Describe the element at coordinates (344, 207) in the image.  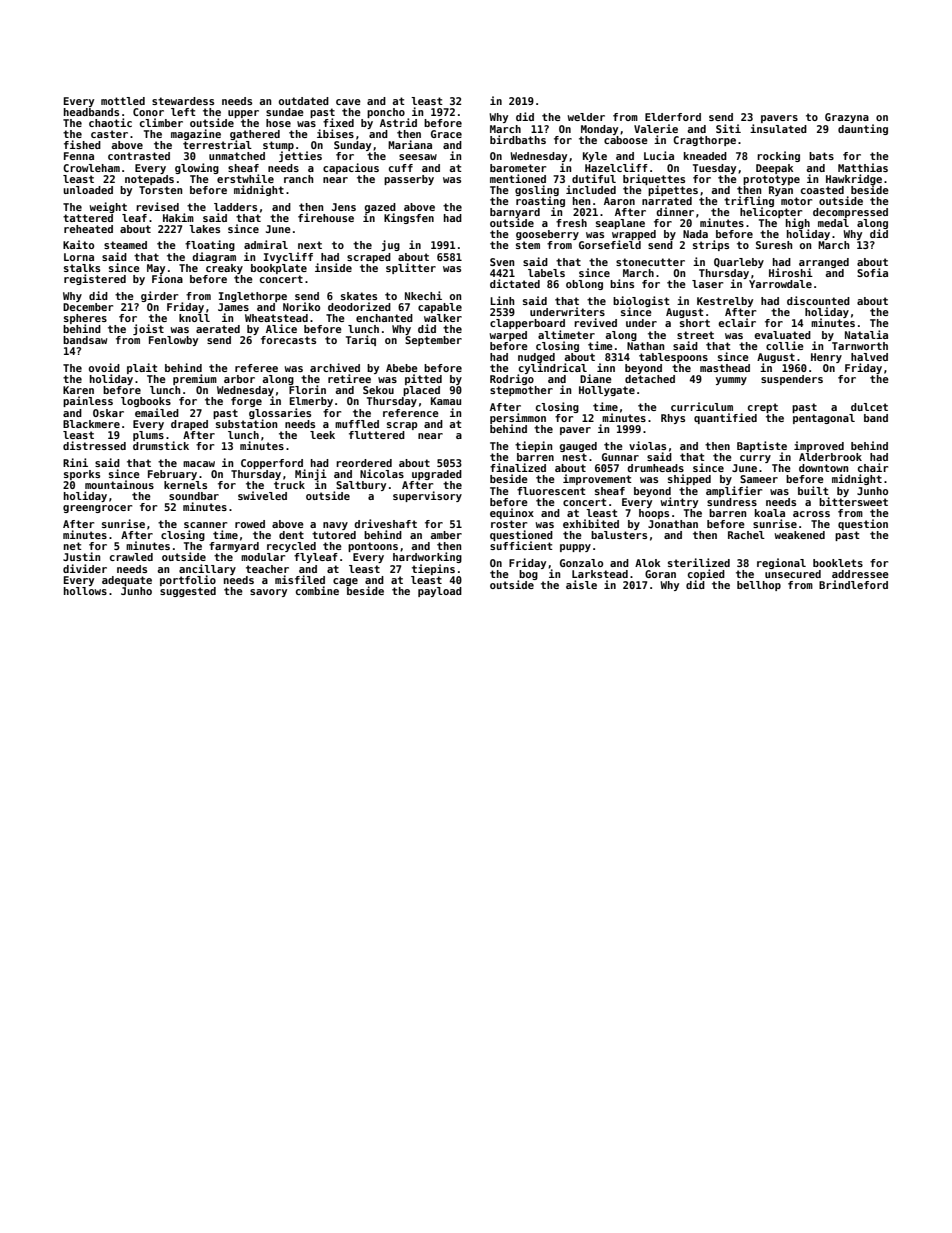
I see `Jens` at that location.
